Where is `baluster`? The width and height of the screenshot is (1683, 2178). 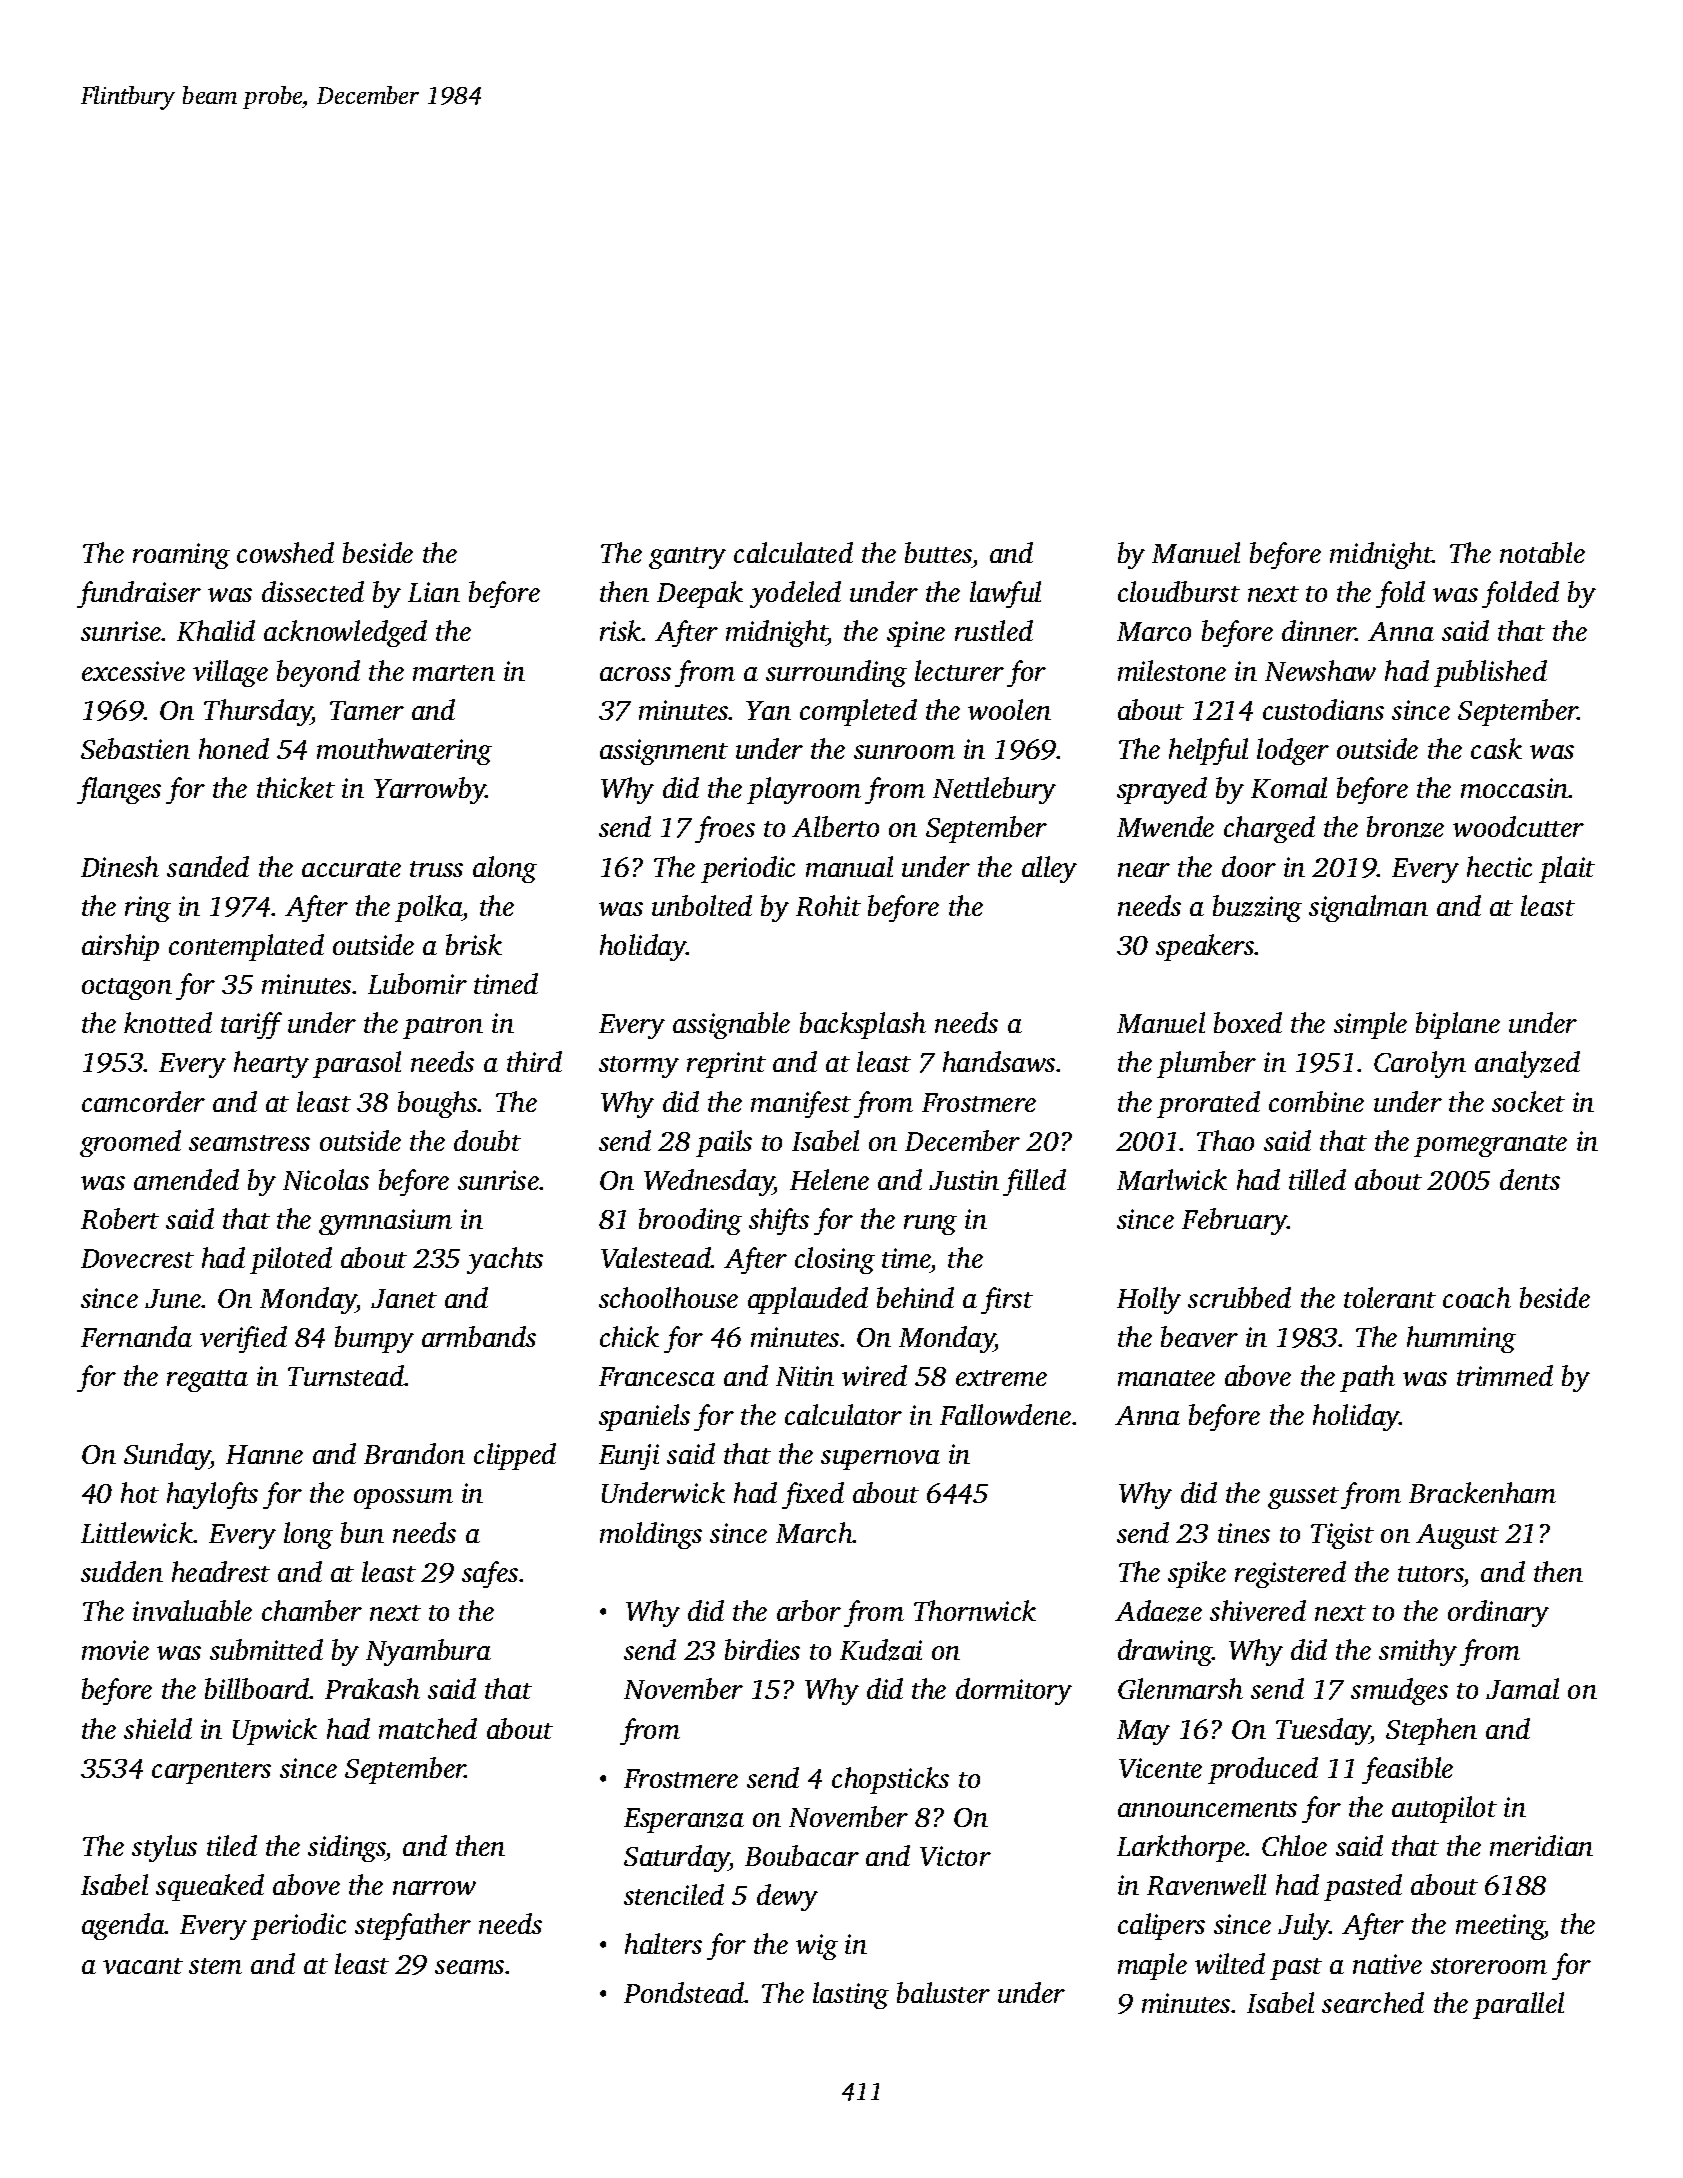
baluster is located at coordinates (943, 1992).
